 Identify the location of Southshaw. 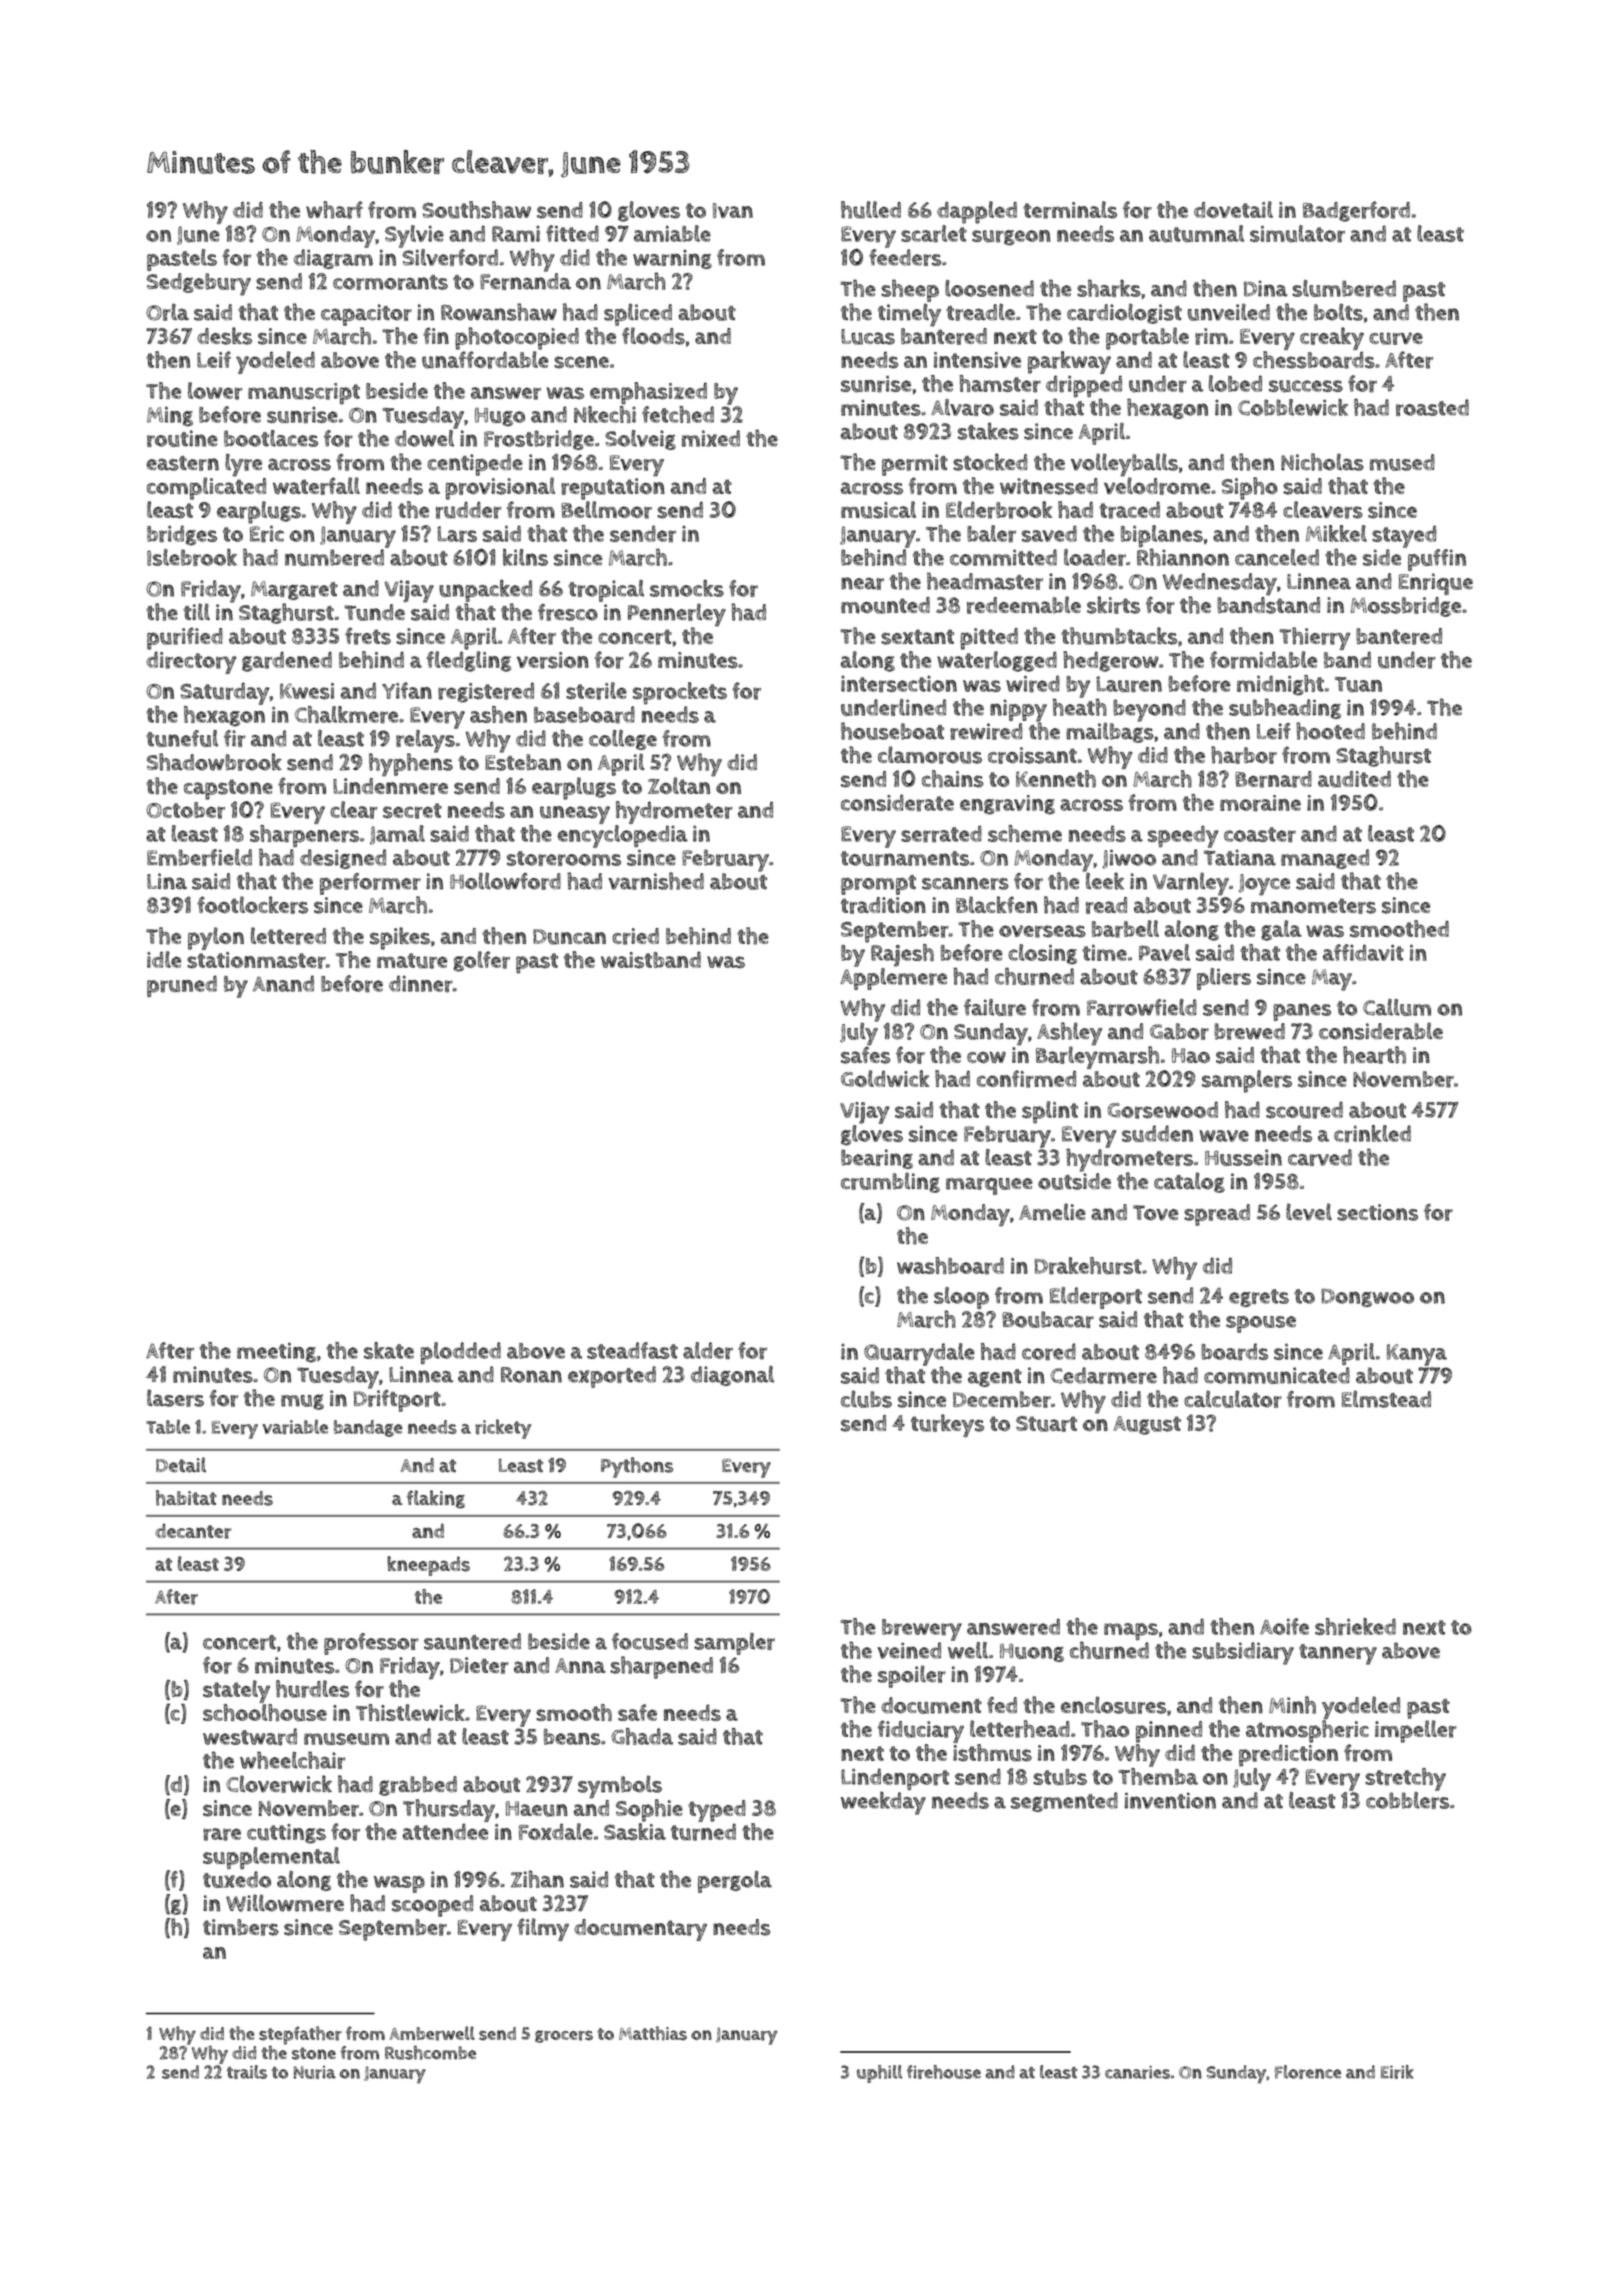
(476, 210).
